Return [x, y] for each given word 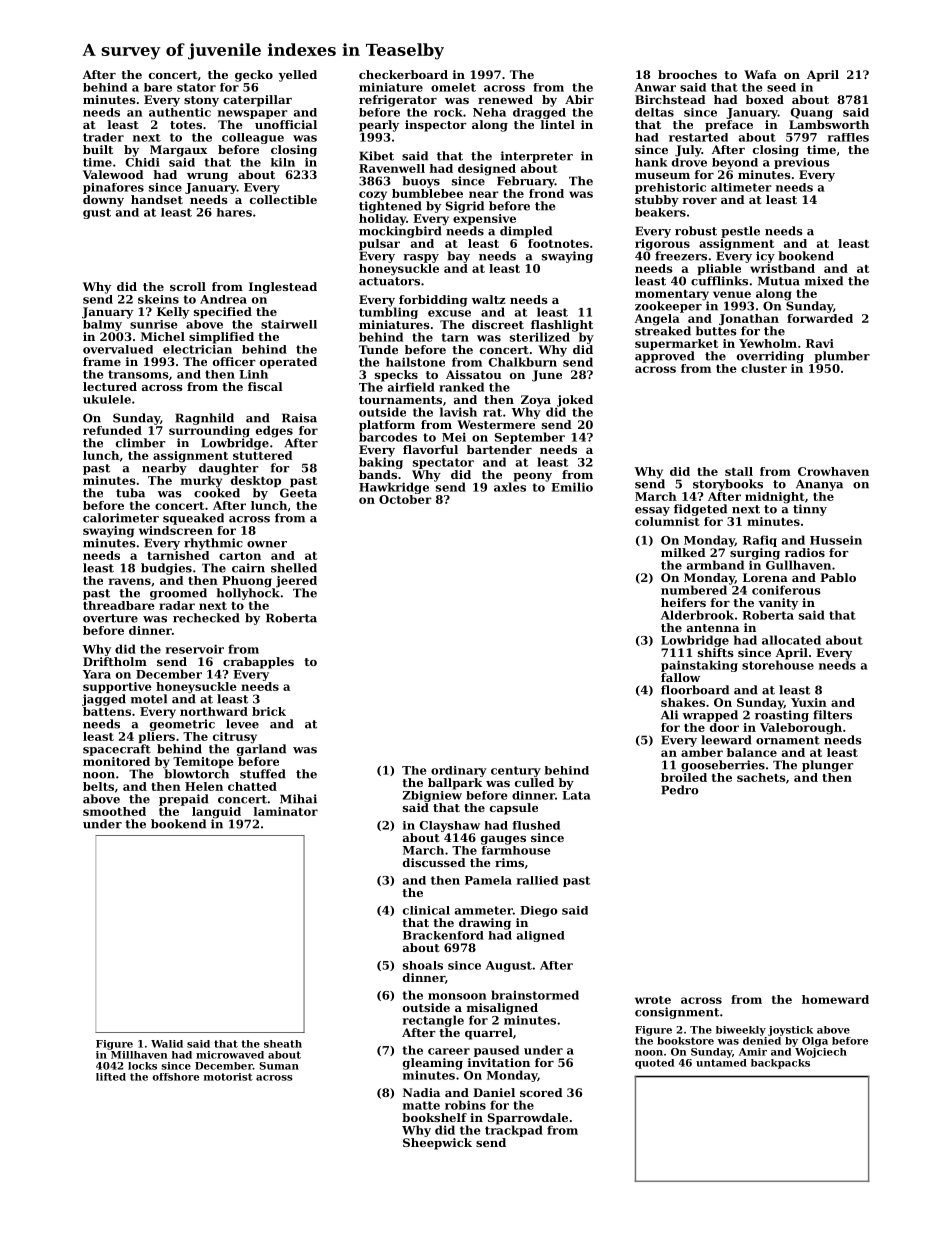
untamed [721, 1063]
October [405, 499]
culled [534, 782]
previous [802, 163]
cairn [248, 568]
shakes [683, 702]
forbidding [433, 301]
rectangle [433, 1021]
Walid [167, 1044]
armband [715, 565]
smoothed [114, 811]
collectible [283, 199]
